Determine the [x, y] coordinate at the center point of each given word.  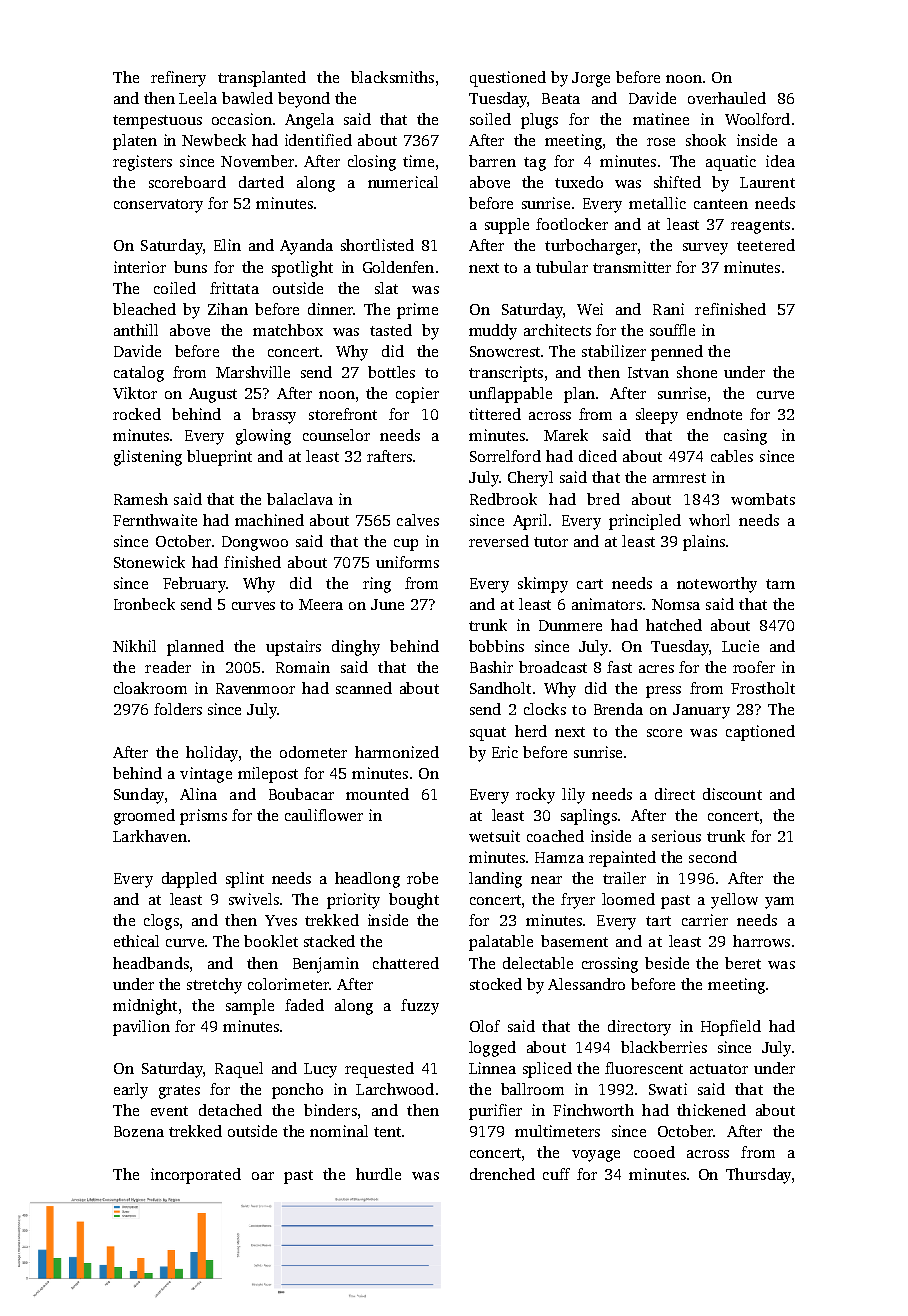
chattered [406, 963]
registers [142, 163]
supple [507, 226]
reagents [760, 227]
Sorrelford [505, 456]
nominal [339, 1131]
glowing [263, 437]
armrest [679, 478]
